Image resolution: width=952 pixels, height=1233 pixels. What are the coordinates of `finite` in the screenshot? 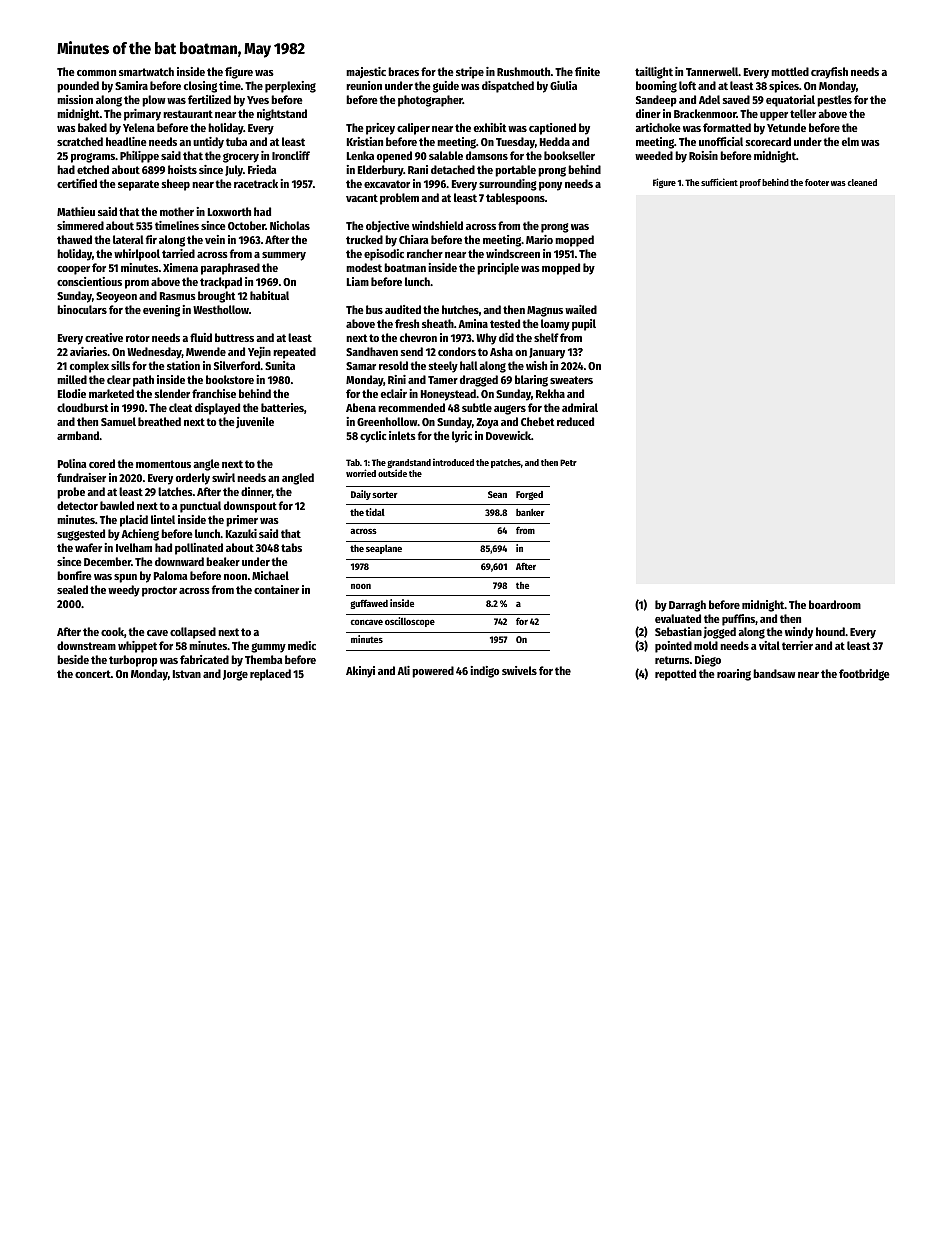 It's located at (587, 71).
